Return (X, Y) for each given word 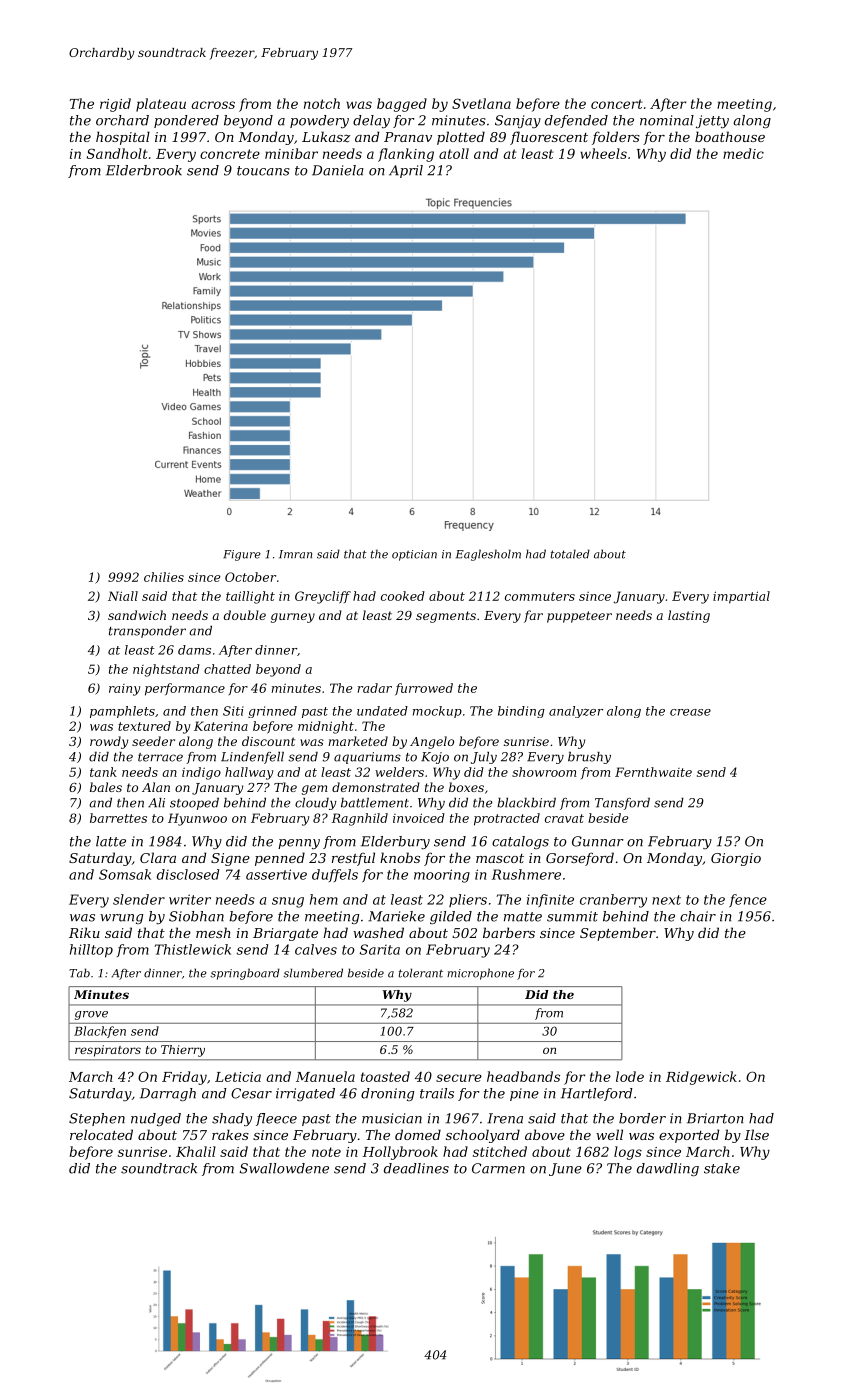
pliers (468, 900)
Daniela (338, 170)
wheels (603, 153)
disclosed (188, 874)
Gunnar (598, 841)
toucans (263, 171)
